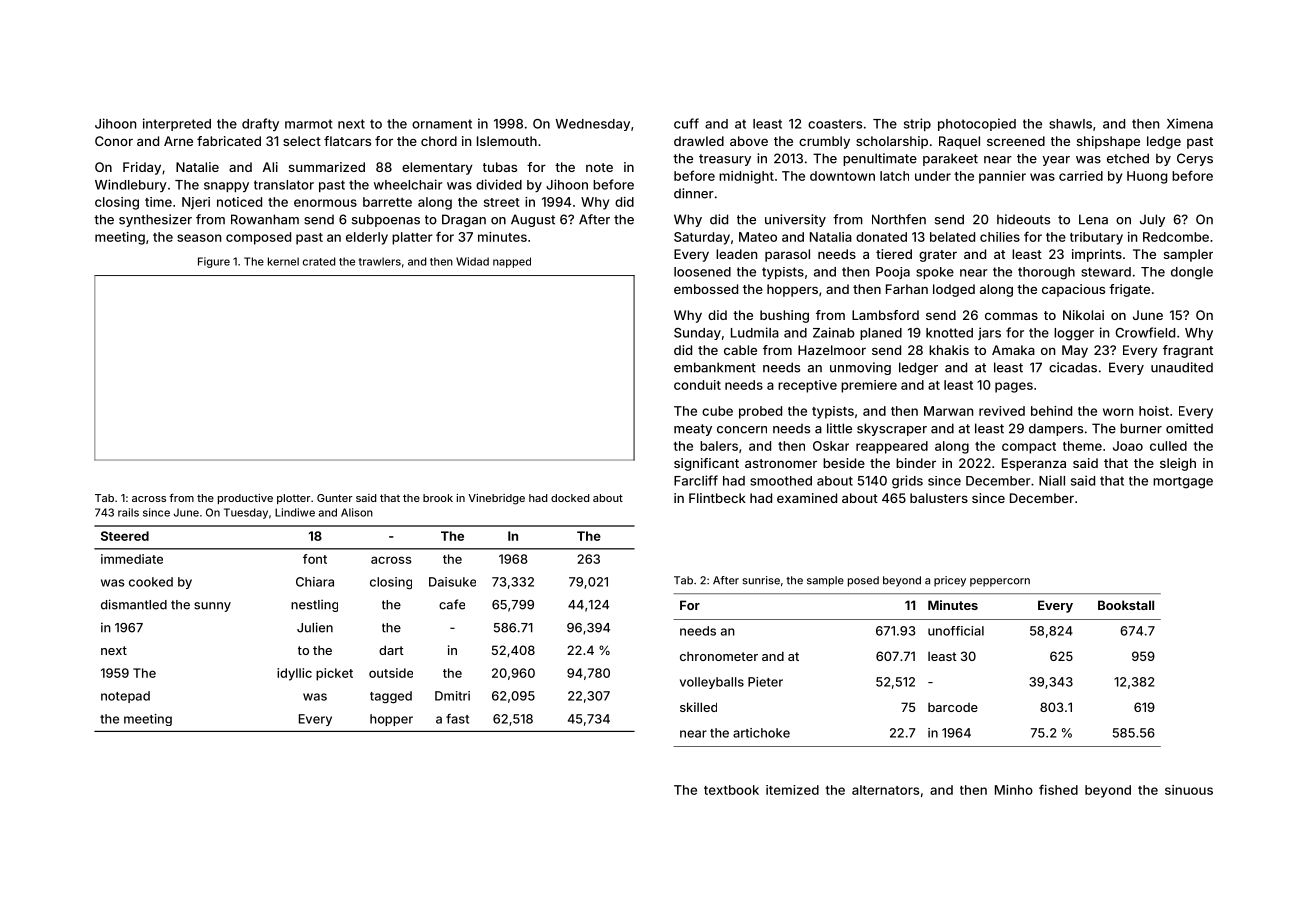 The width and height of the page is (1308, 924). What do you see at coordinates (512, 262) in the page?
I see `napped` at bounding box center [512, 262].
